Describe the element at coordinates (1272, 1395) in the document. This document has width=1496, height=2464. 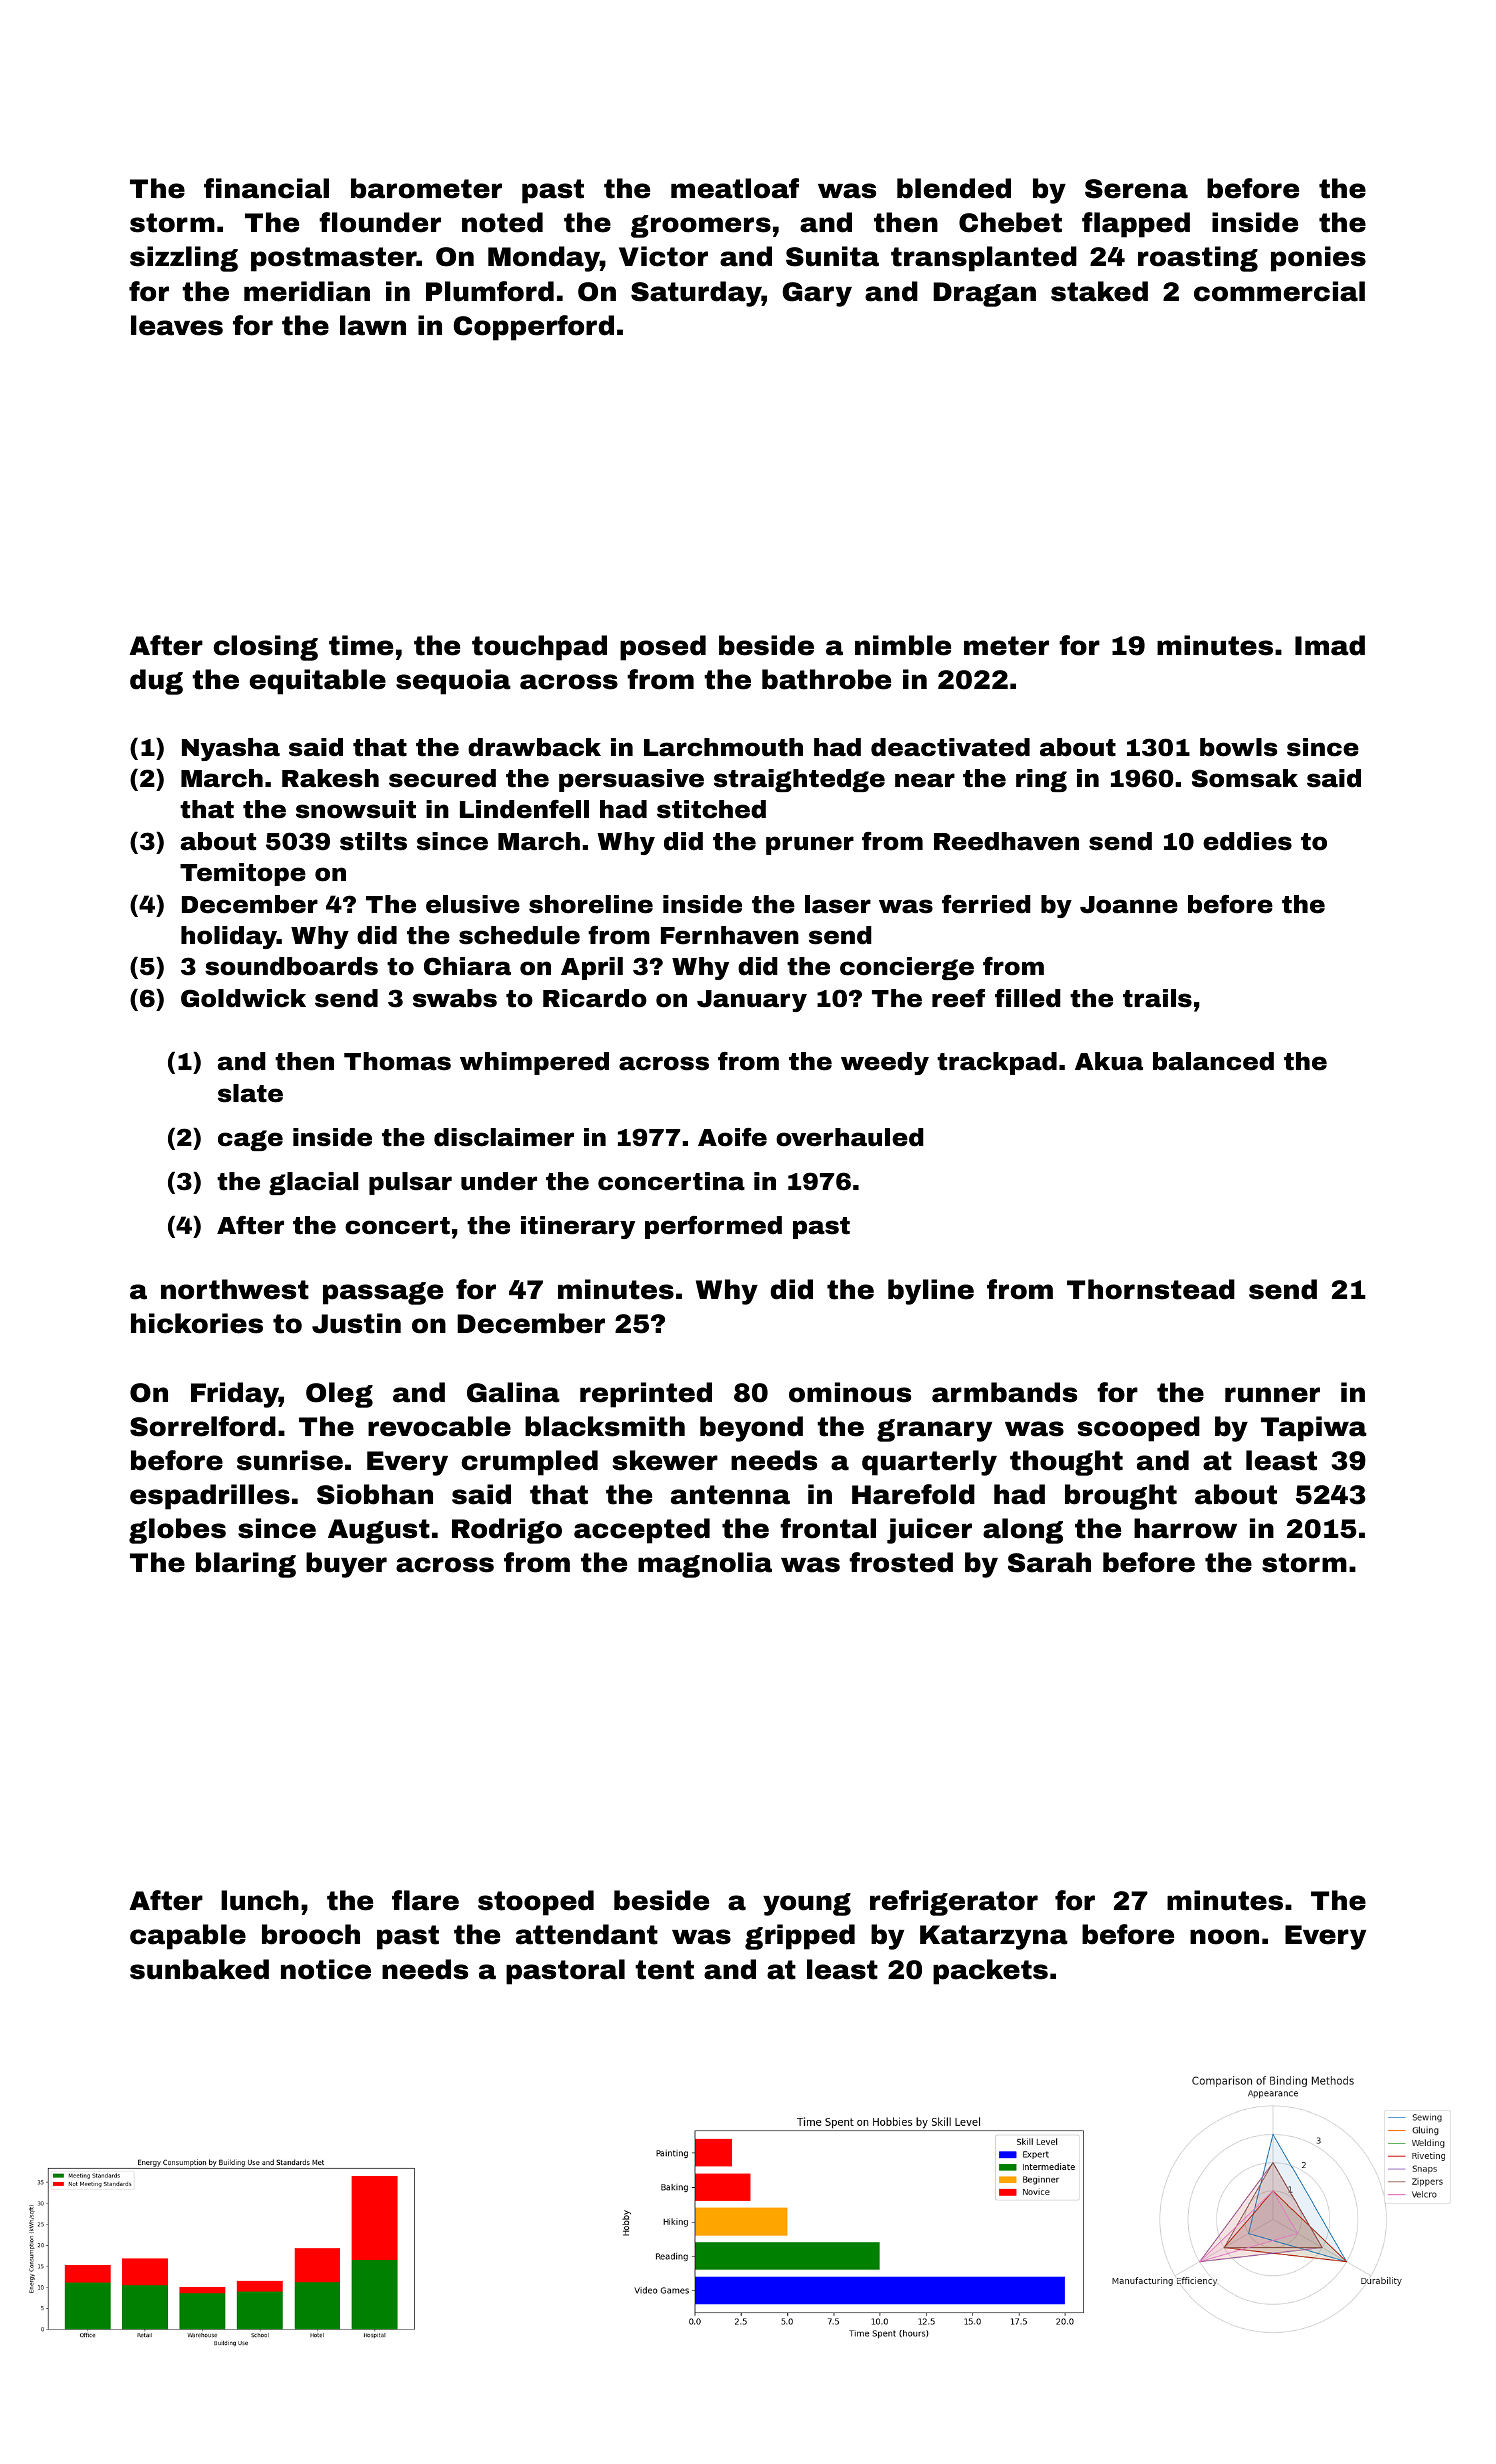
I see `runner` at that location.
